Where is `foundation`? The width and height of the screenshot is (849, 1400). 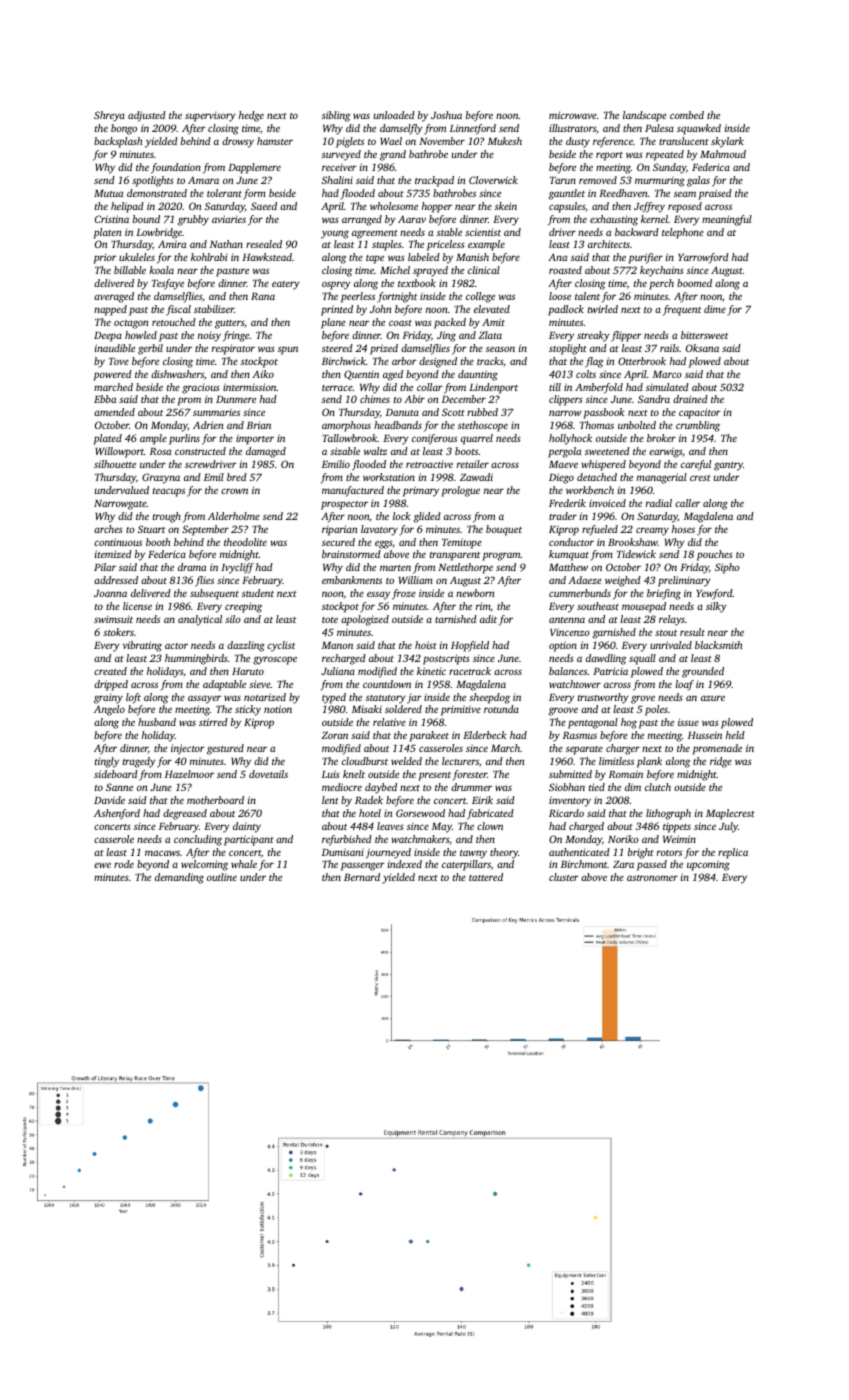
foundation is located at coordinates (176, 168).
